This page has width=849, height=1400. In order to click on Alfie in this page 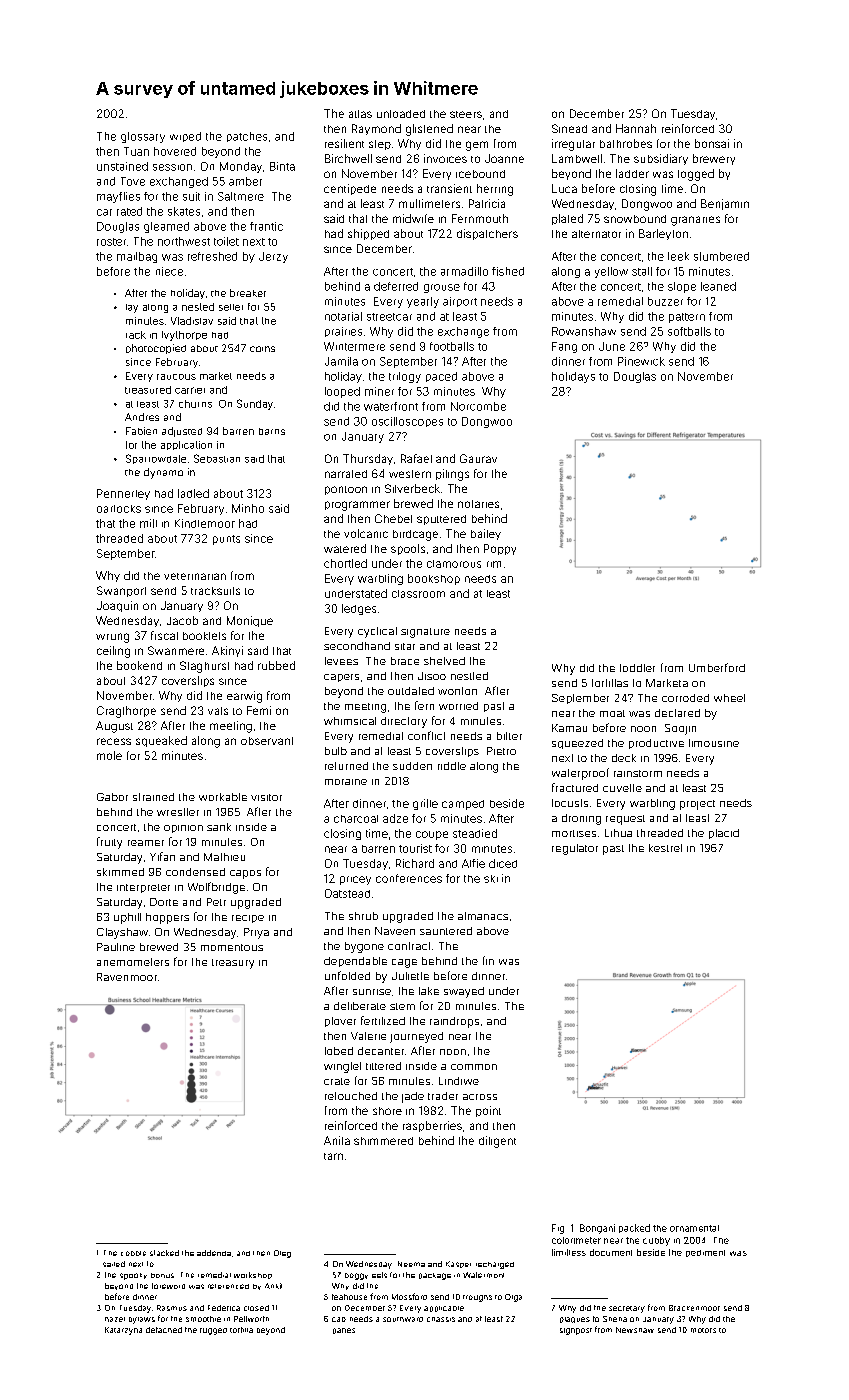, I will do `click(473, 863)`.
